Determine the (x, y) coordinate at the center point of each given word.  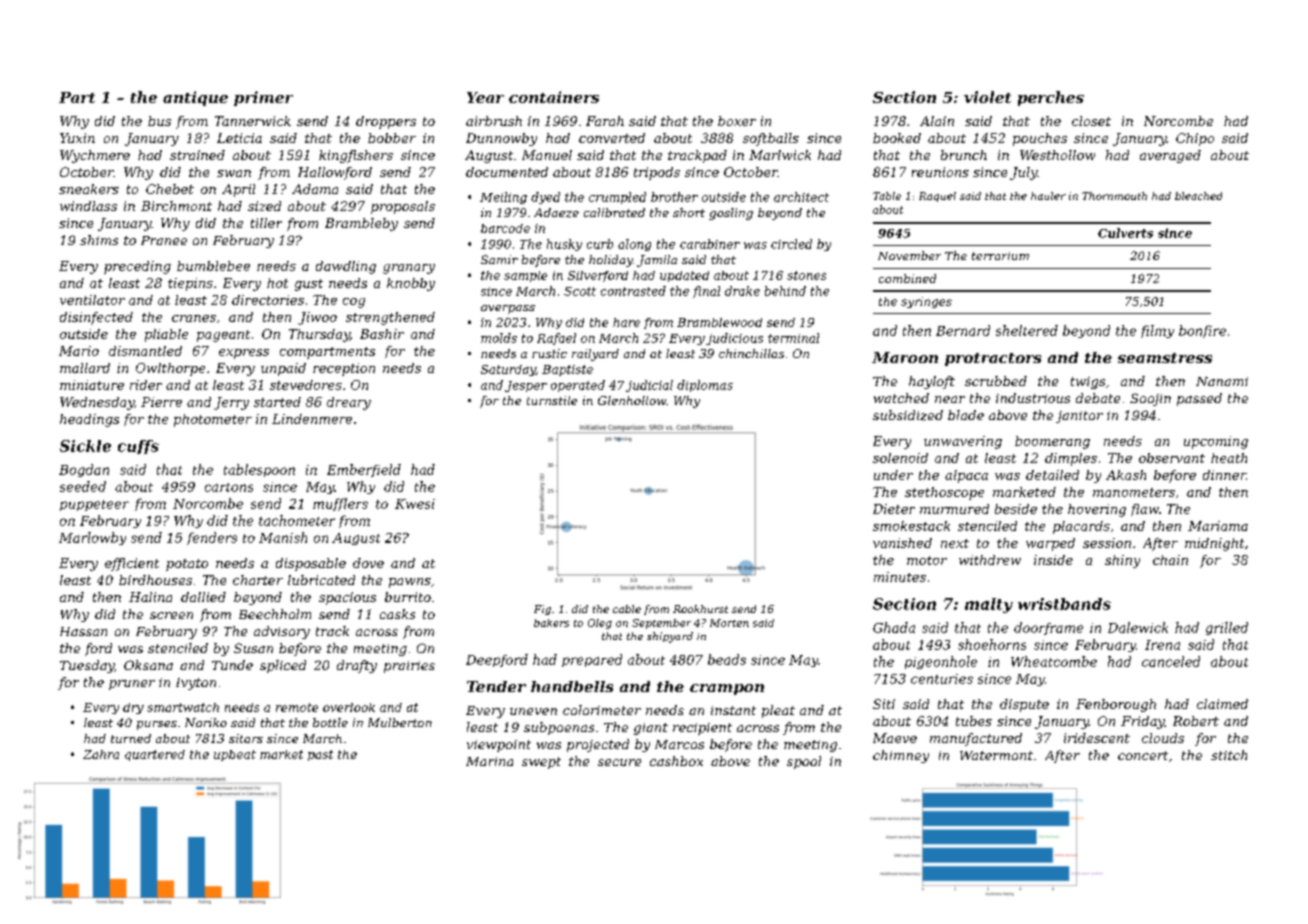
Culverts (1125, 233)
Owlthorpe (170, 369)
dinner (1224, 475)
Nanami (1222, 381)
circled (791, 244)
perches (1051, 98)
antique (195, 98)
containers (554, 97)
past (320, 755)
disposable (311, 564)
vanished (902, 543)
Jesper (526, 386)
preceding (137, 267)
